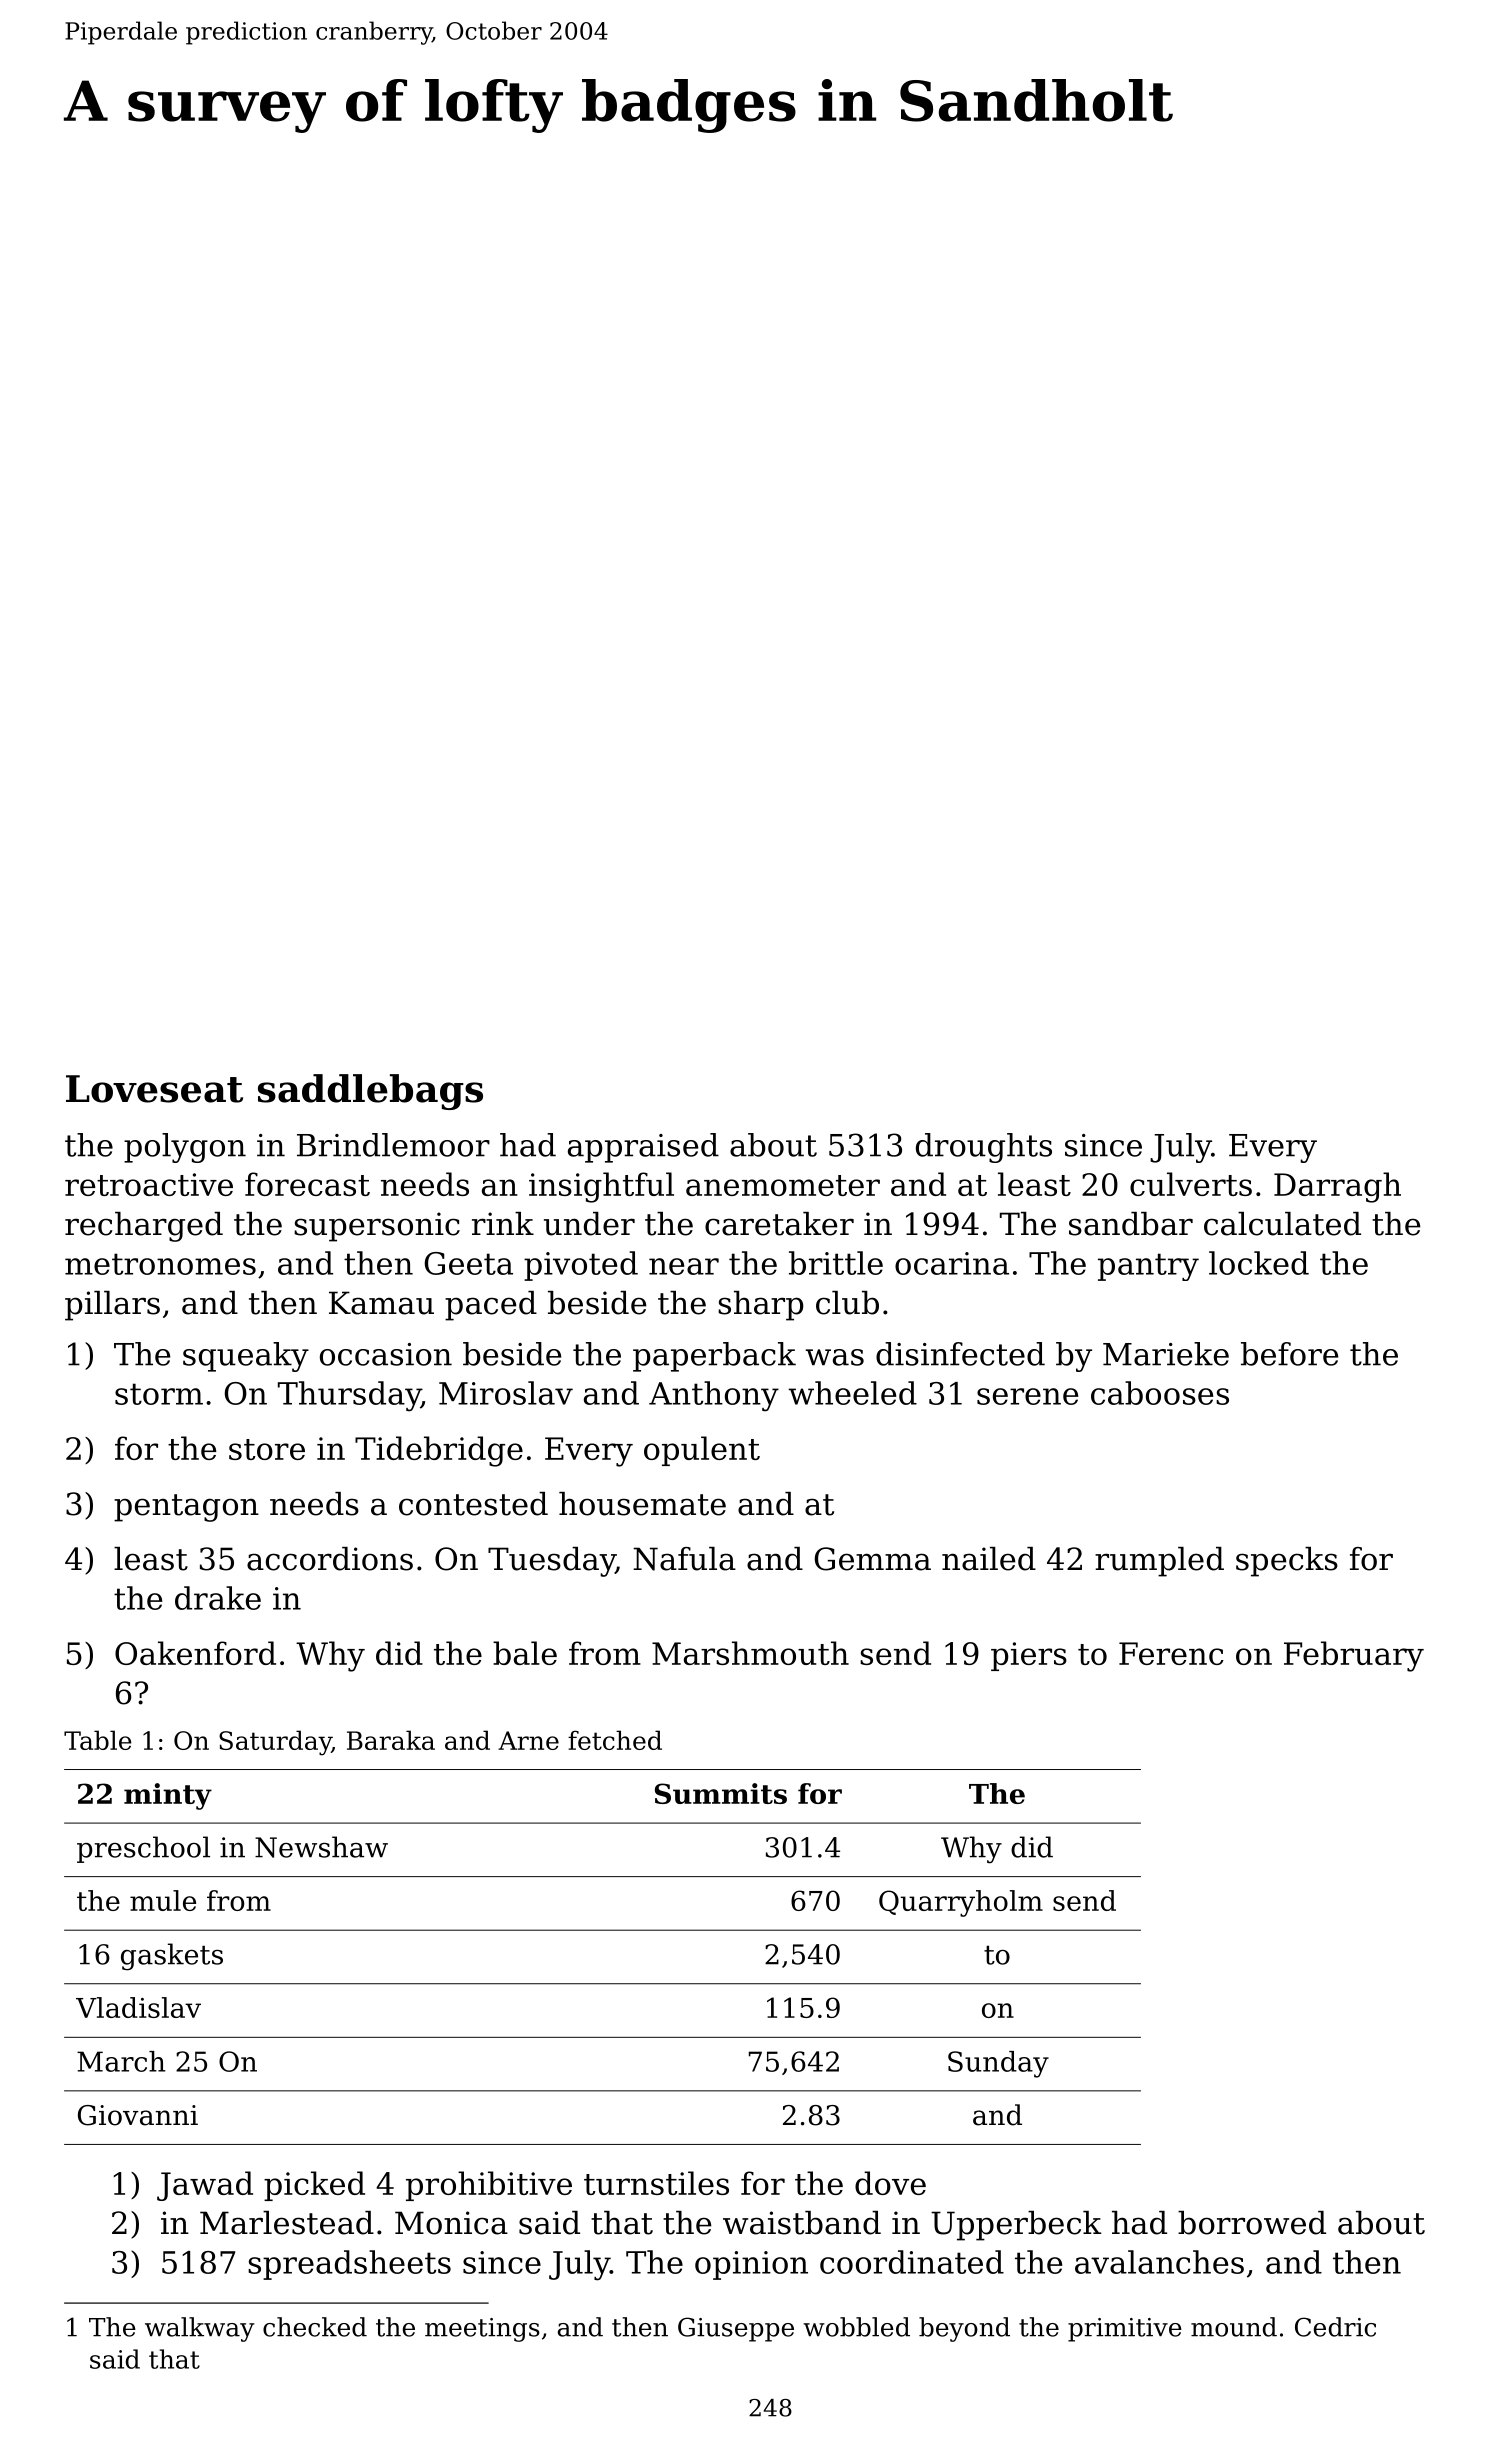 This image has height=2464, width=1496. Describe the element at coordinates (856, 2327) in the image. I see `wobbled` at that location.
